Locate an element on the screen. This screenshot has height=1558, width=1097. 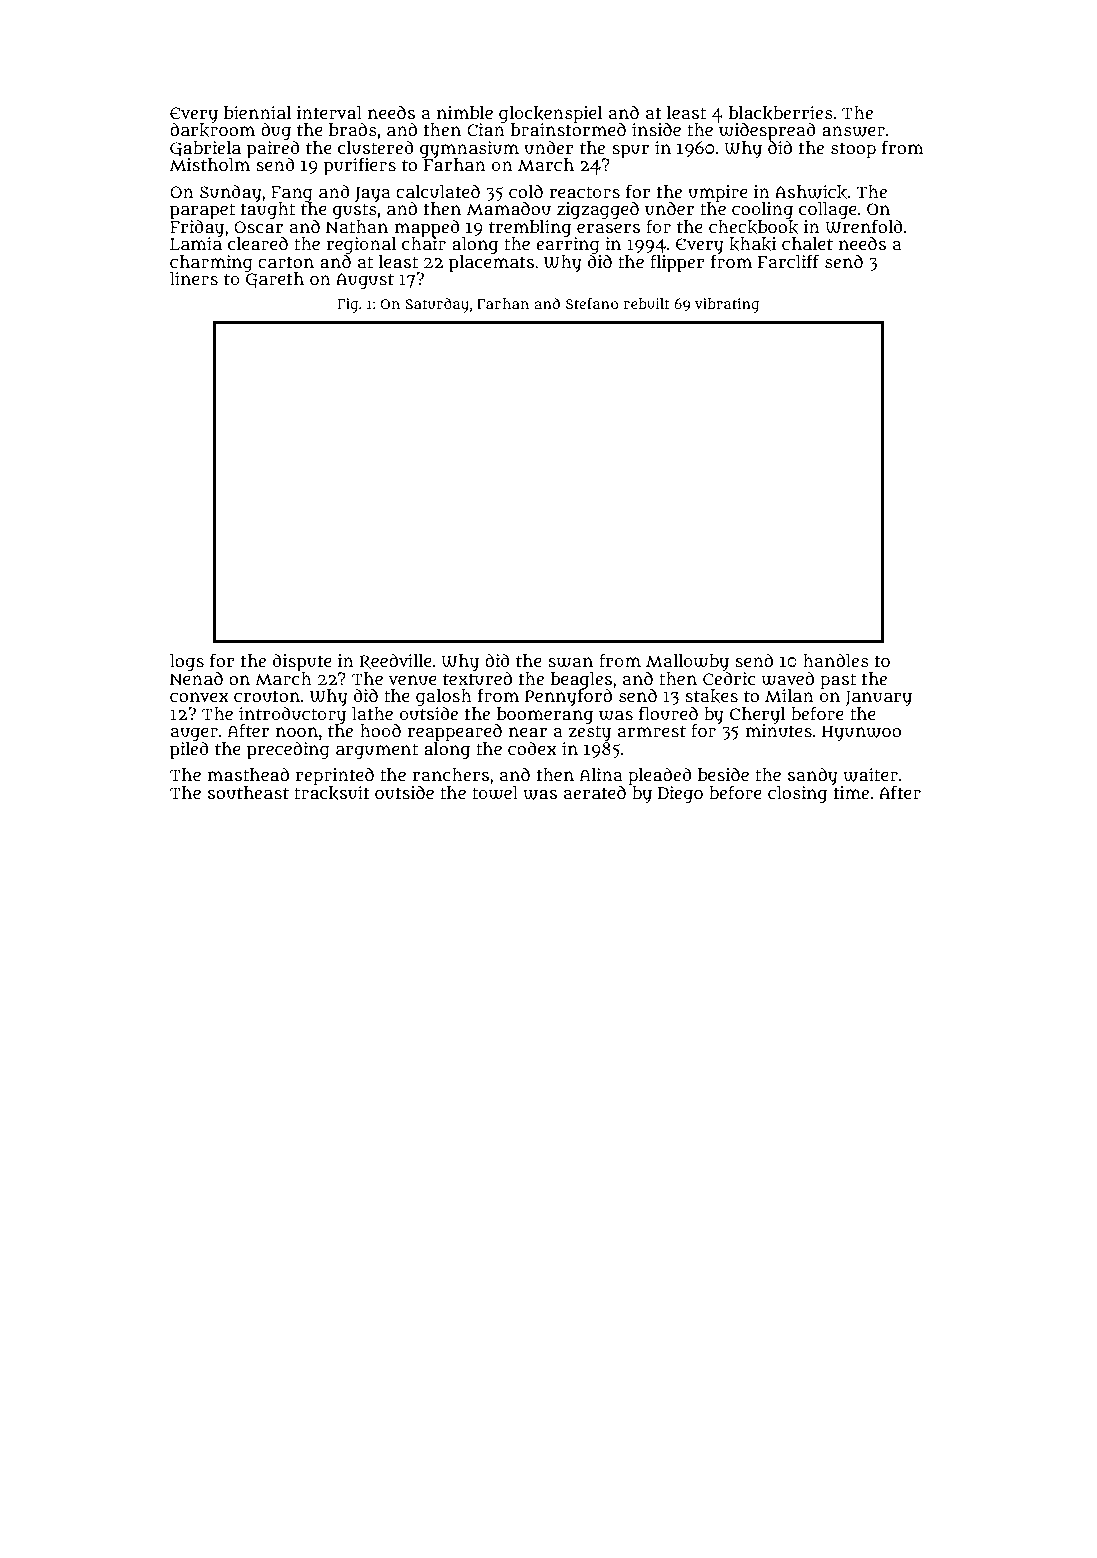
widespread is located at coordinates (767, 131).
